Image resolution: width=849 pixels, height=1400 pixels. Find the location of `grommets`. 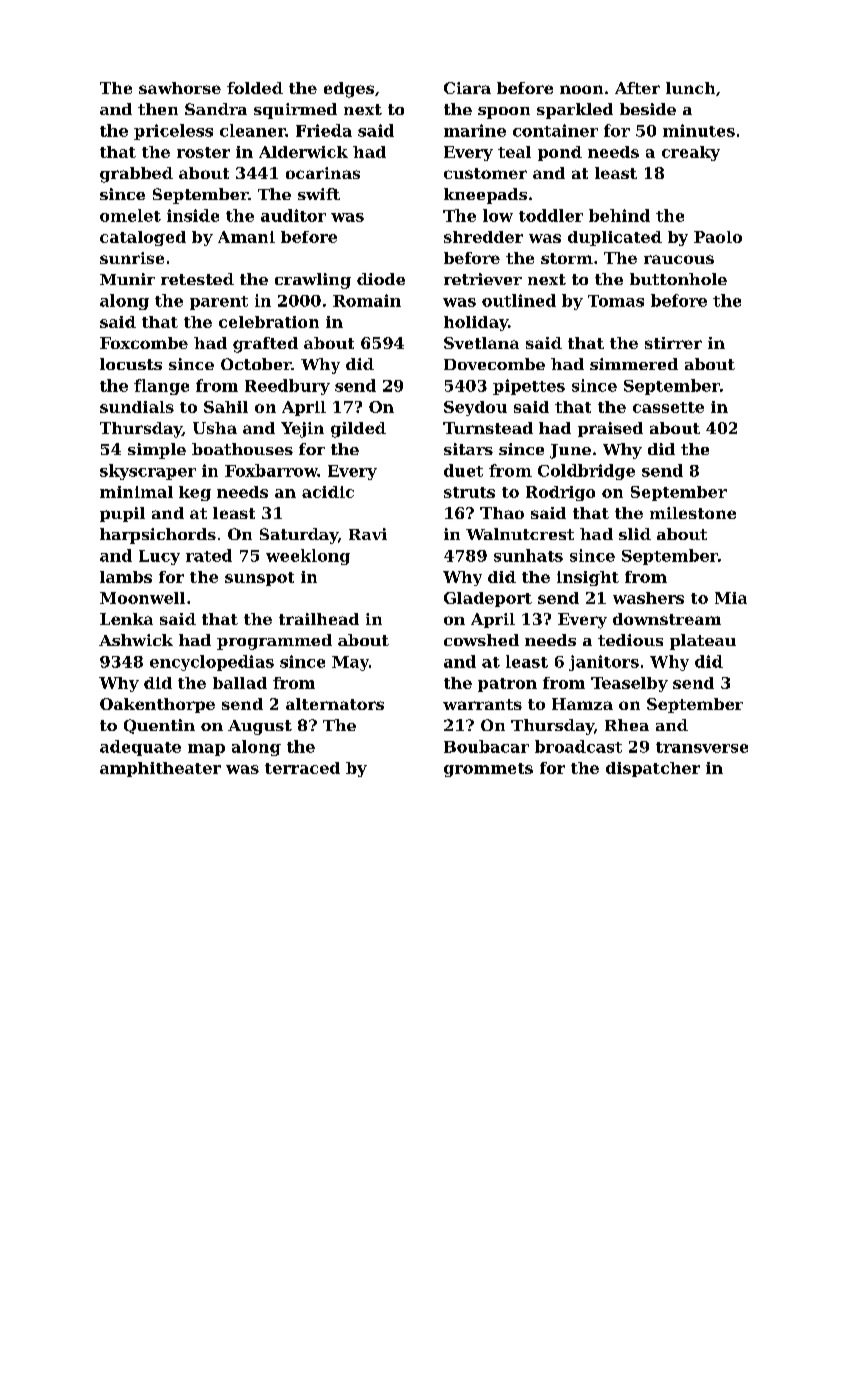

grommets is located at coordinates (488, 770).
